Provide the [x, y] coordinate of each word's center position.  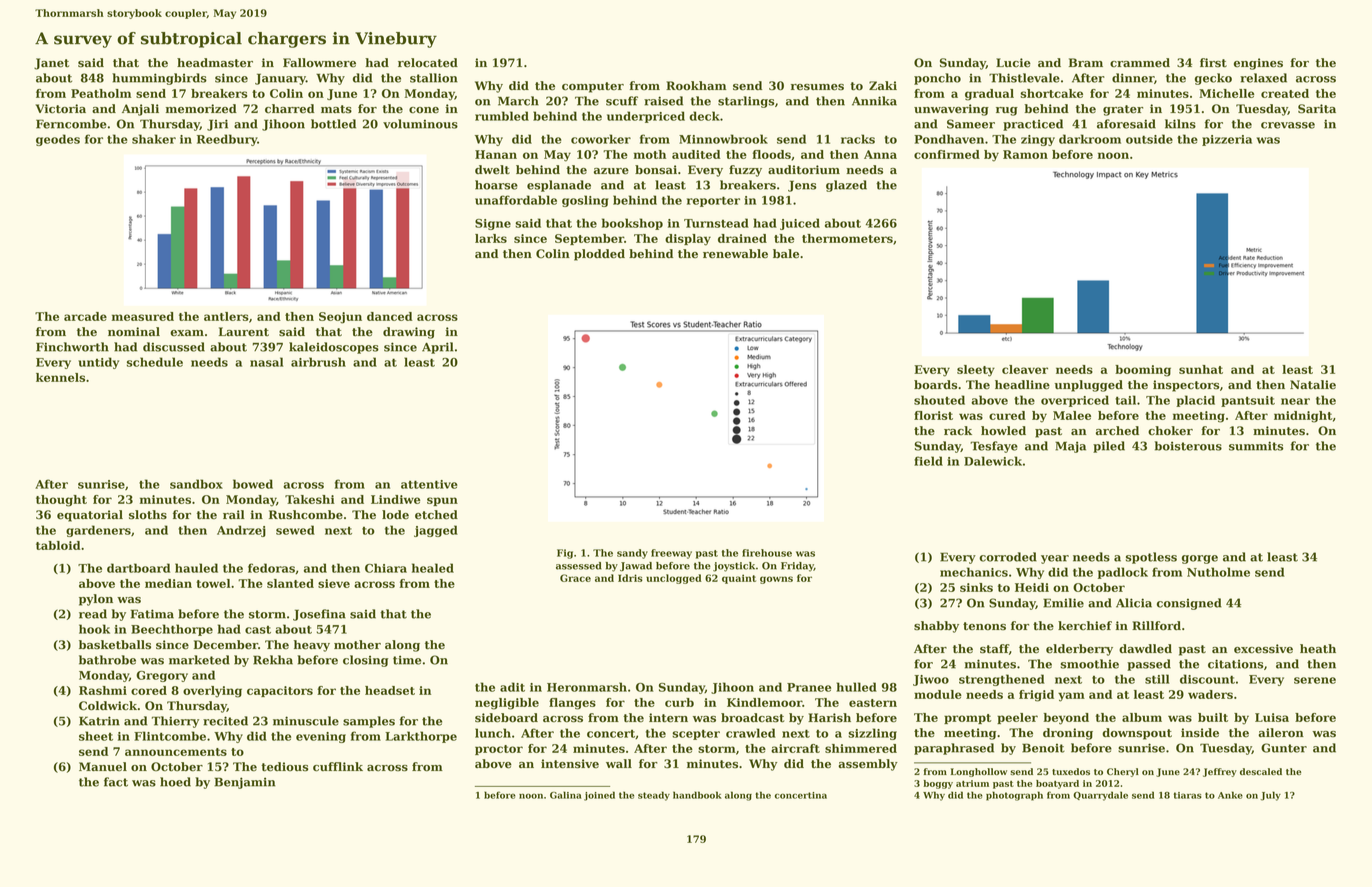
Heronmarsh [587, 687]
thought [61, 501]
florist [933, 415]
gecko [1213, 79]
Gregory [162, 676]
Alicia [1134, 603]
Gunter [1284, 748]
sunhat [1201, 369]
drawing [409, 333]
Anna [880, 154]
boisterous [1188, 446]
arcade [85, 316]
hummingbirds [159, 79]
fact [116, 782]
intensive [570, 764]
